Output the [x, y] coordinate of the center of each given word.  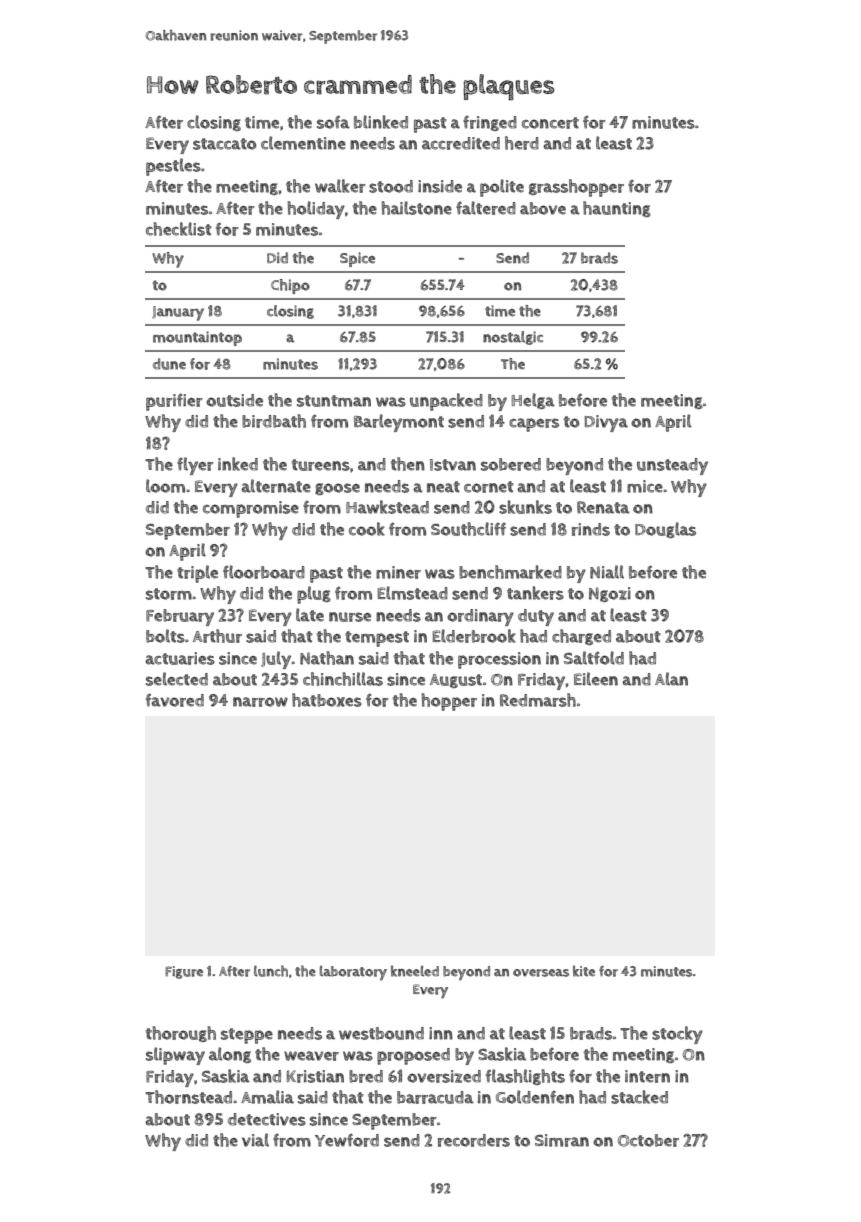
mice [645, 486]
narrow [260, 702]
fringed [490, 123]
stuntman [334, 401]
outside [234, 400]
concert [550, 123]
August [456, 681]
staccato [224, 144]
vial [255, 1140]
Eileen [596, 679]
